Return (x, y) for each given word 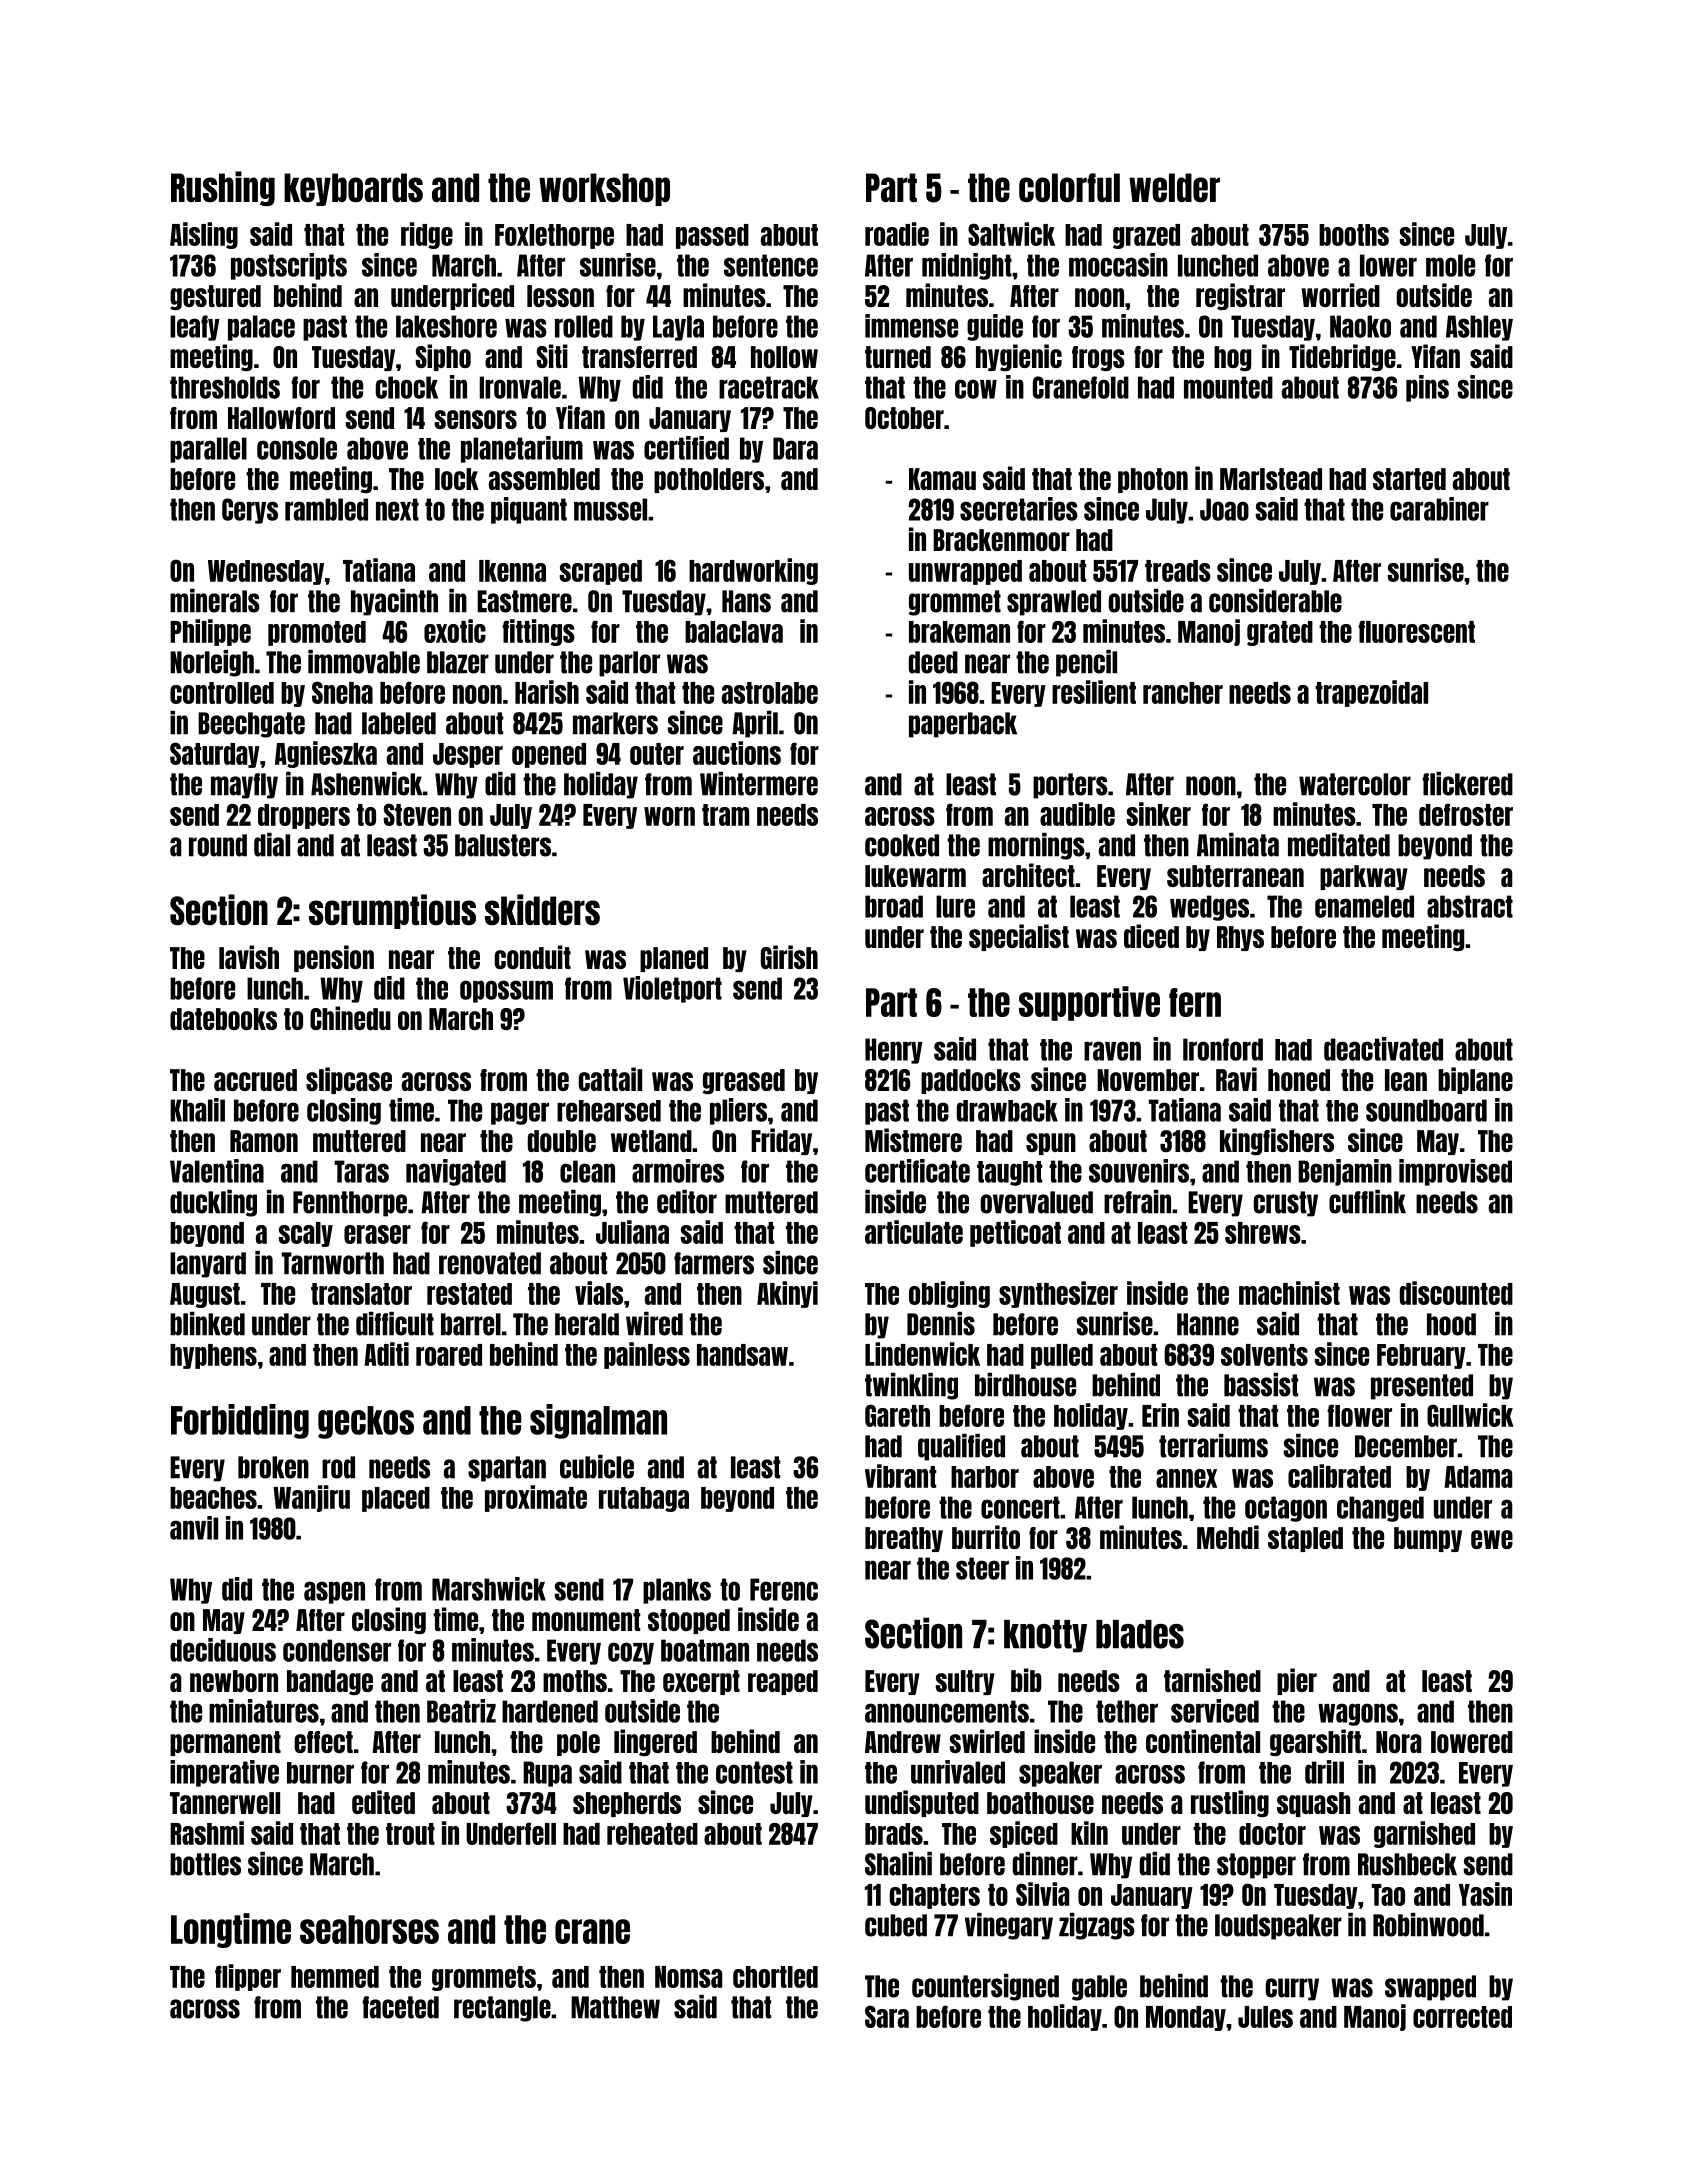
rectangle (502, 2009)
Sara (887, 2016)
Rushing (223, 188)
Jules (1265, 2017)
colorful (1069, 187)
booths (1354, 235)
